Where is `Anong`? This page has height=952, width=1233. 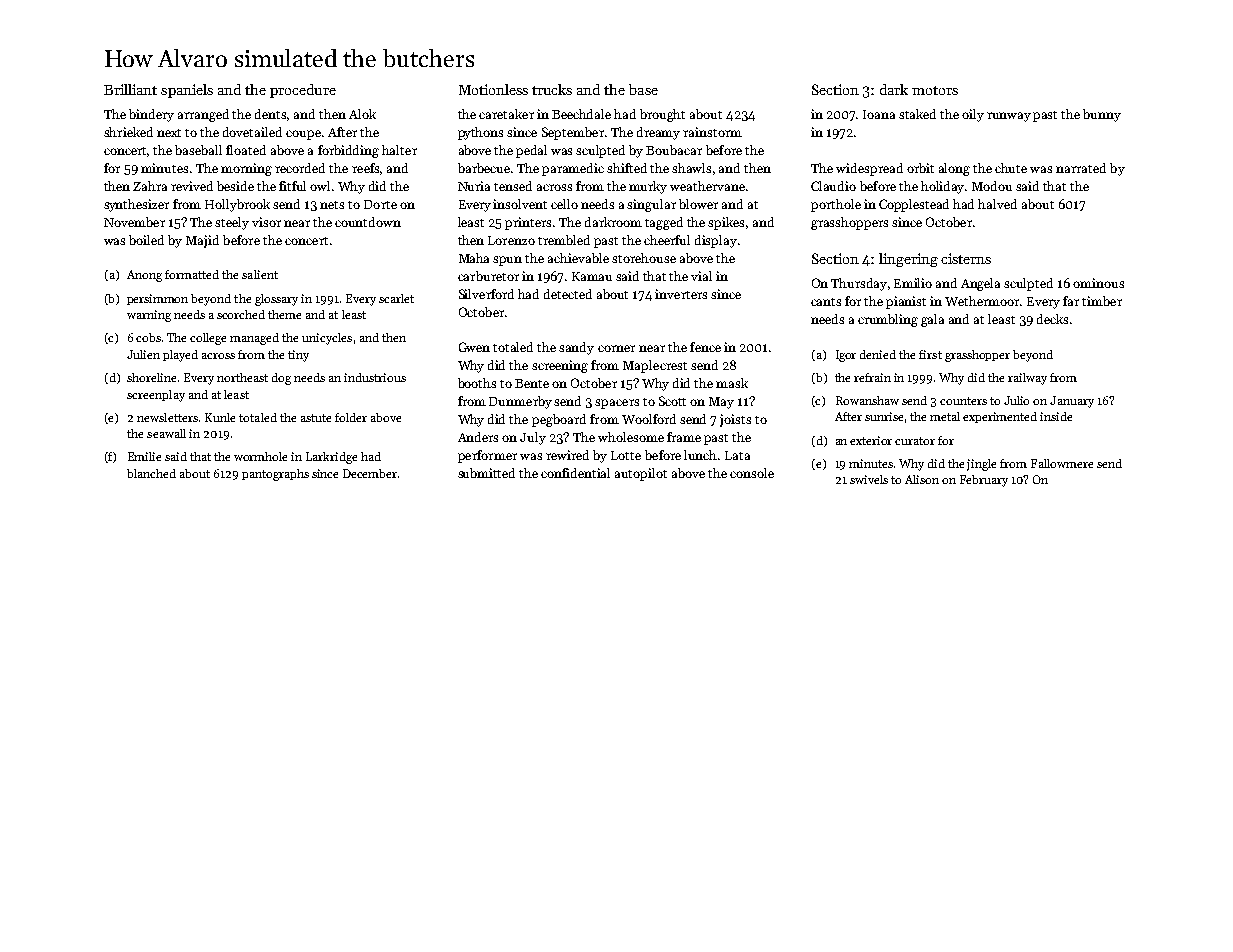
Anong is located at coordinates (144, 276).
